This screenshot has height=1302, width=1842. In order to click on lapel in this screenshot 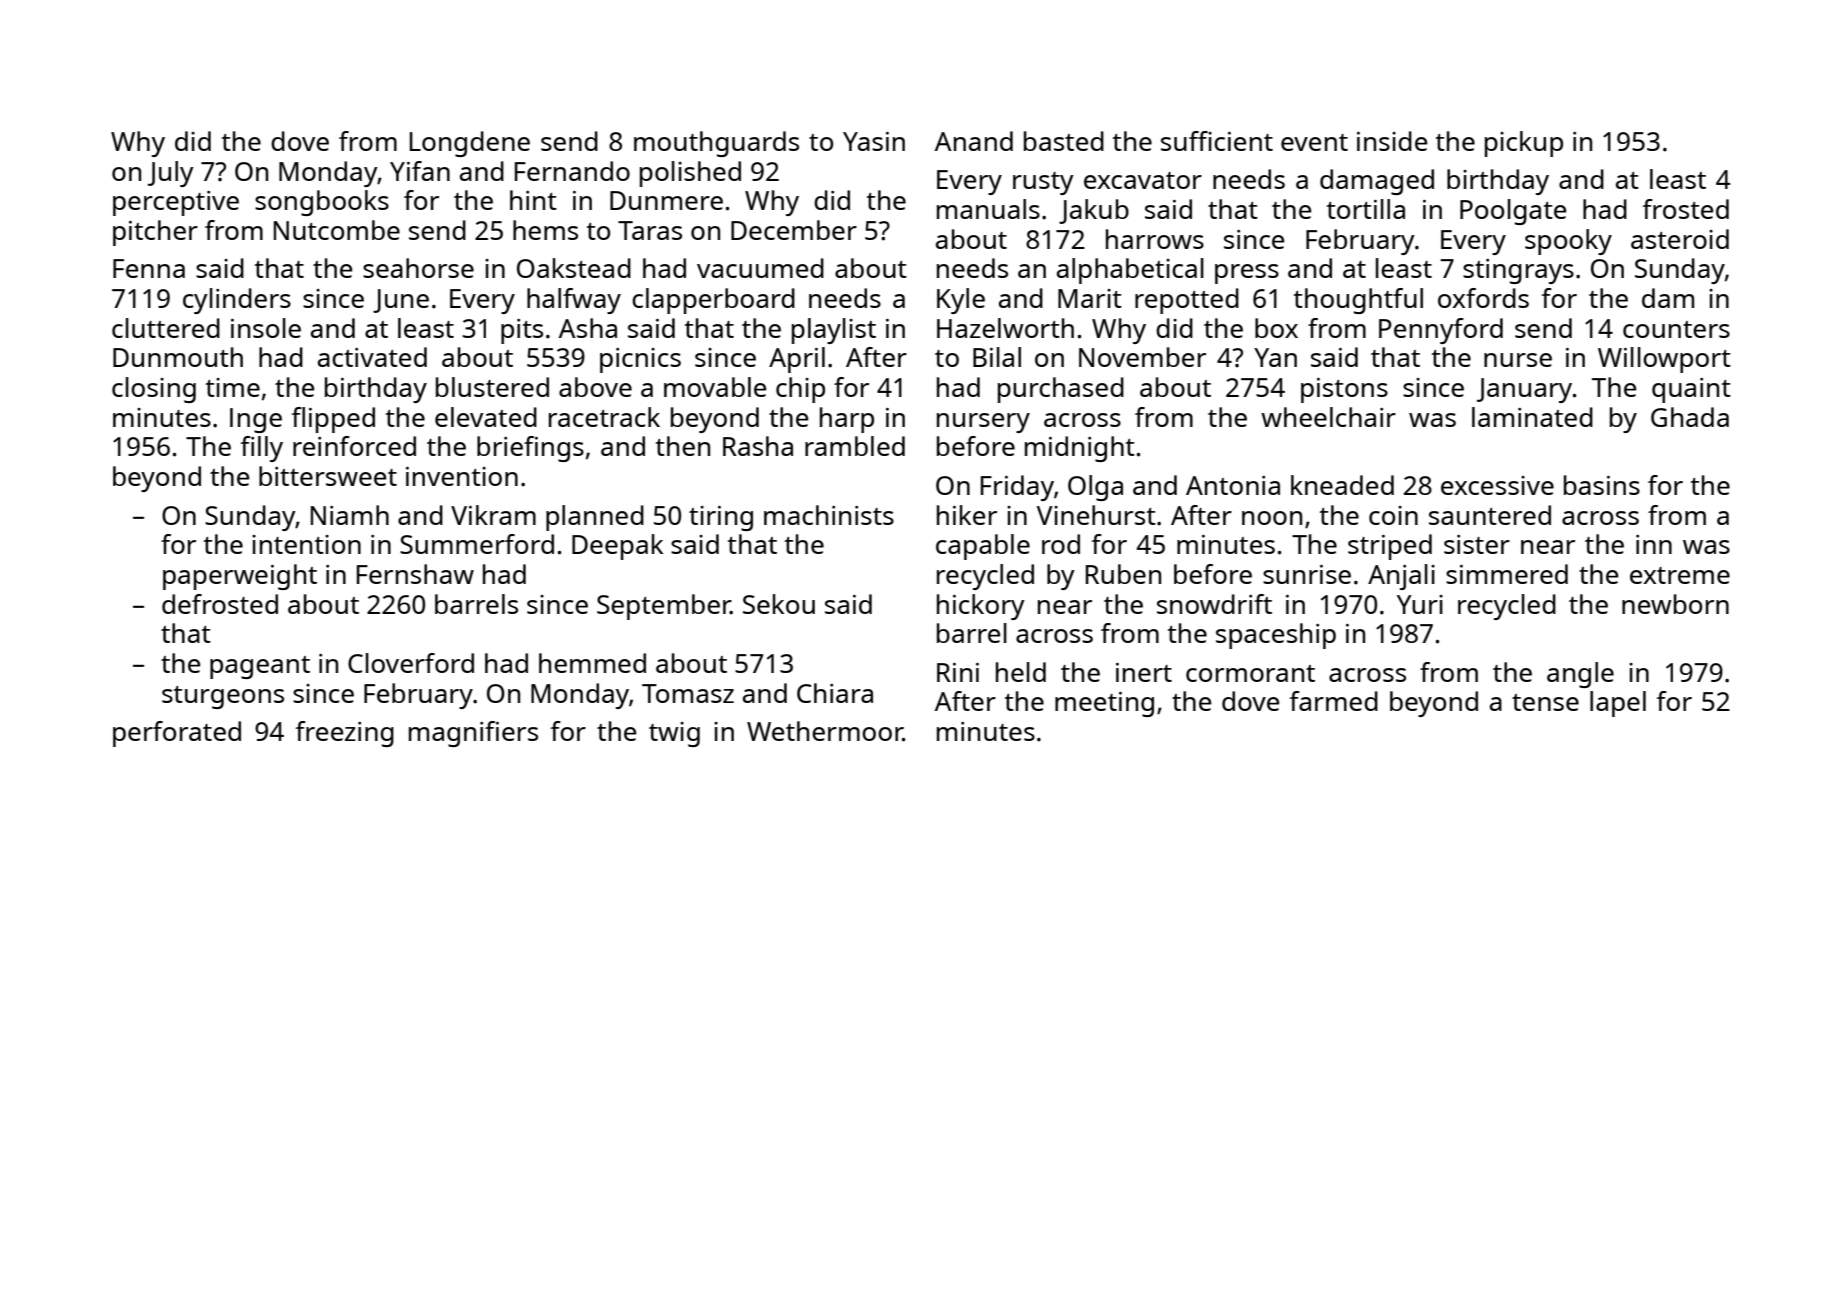, I will do `click(1618, 704)`.
